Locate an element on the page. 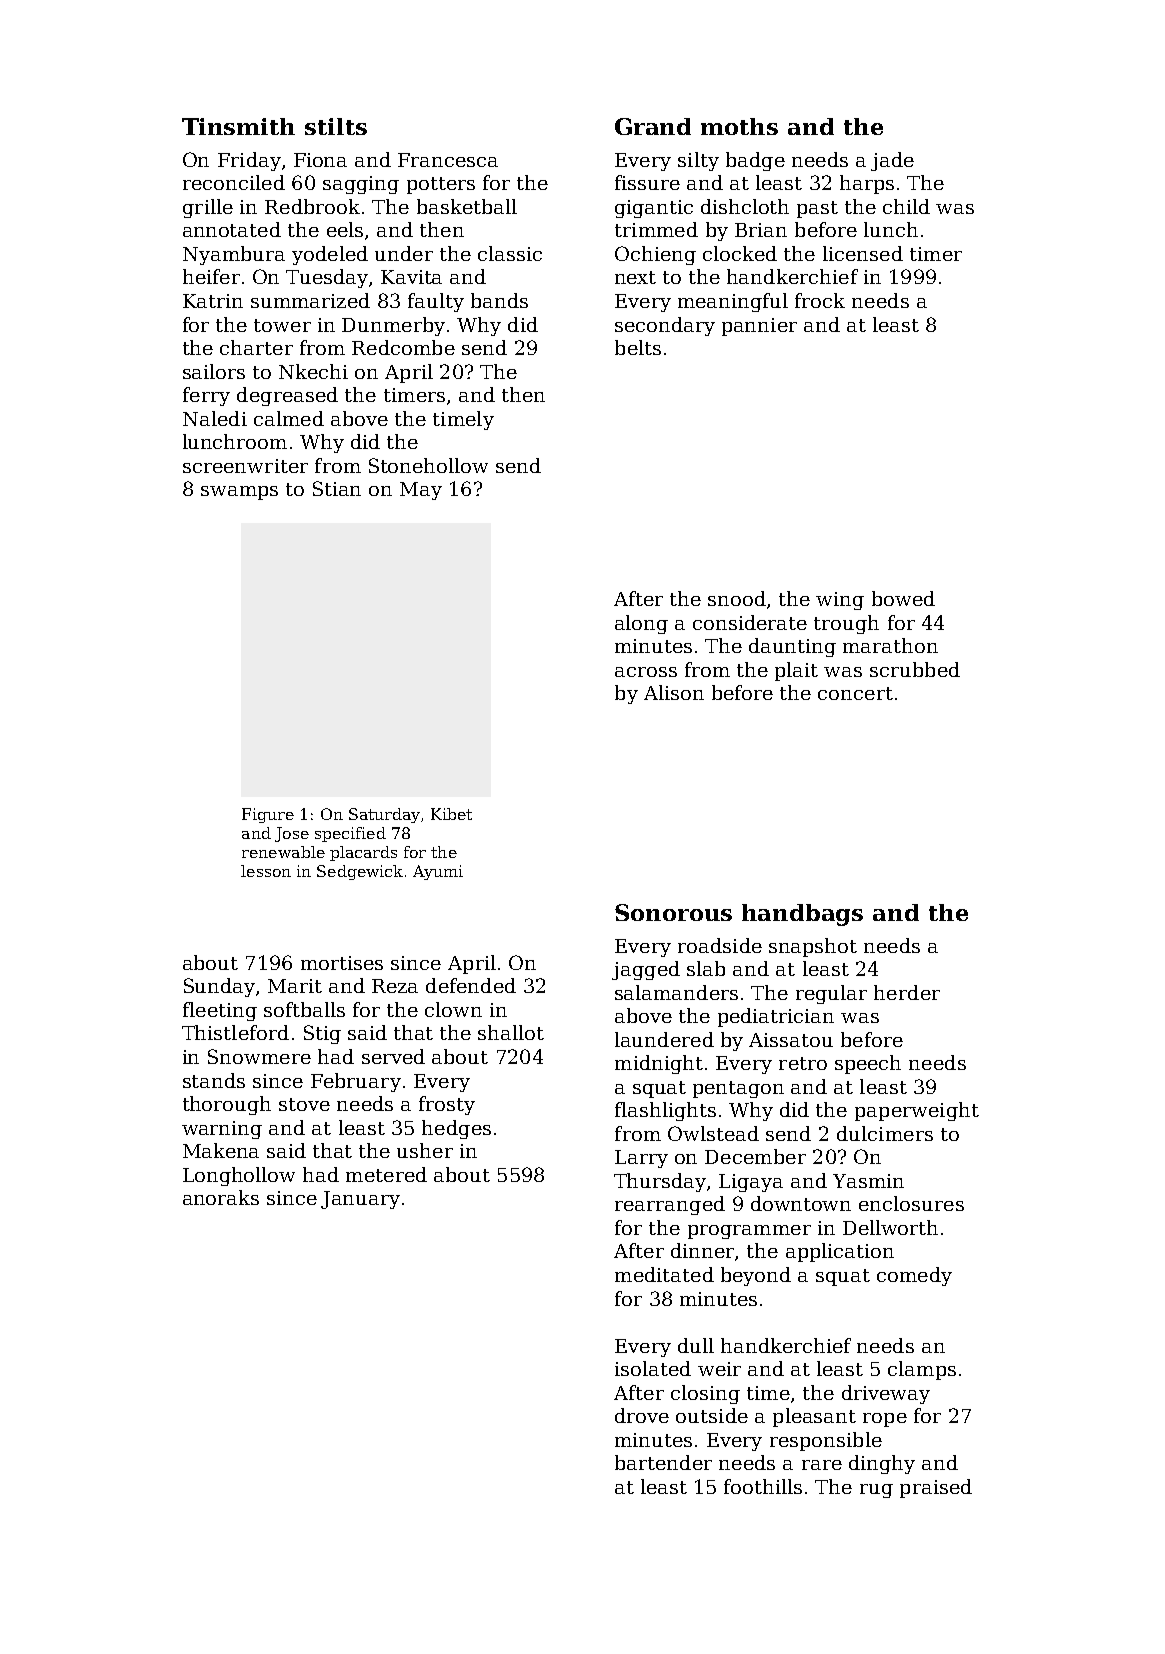  jade is located at coordinates (892, 161).
